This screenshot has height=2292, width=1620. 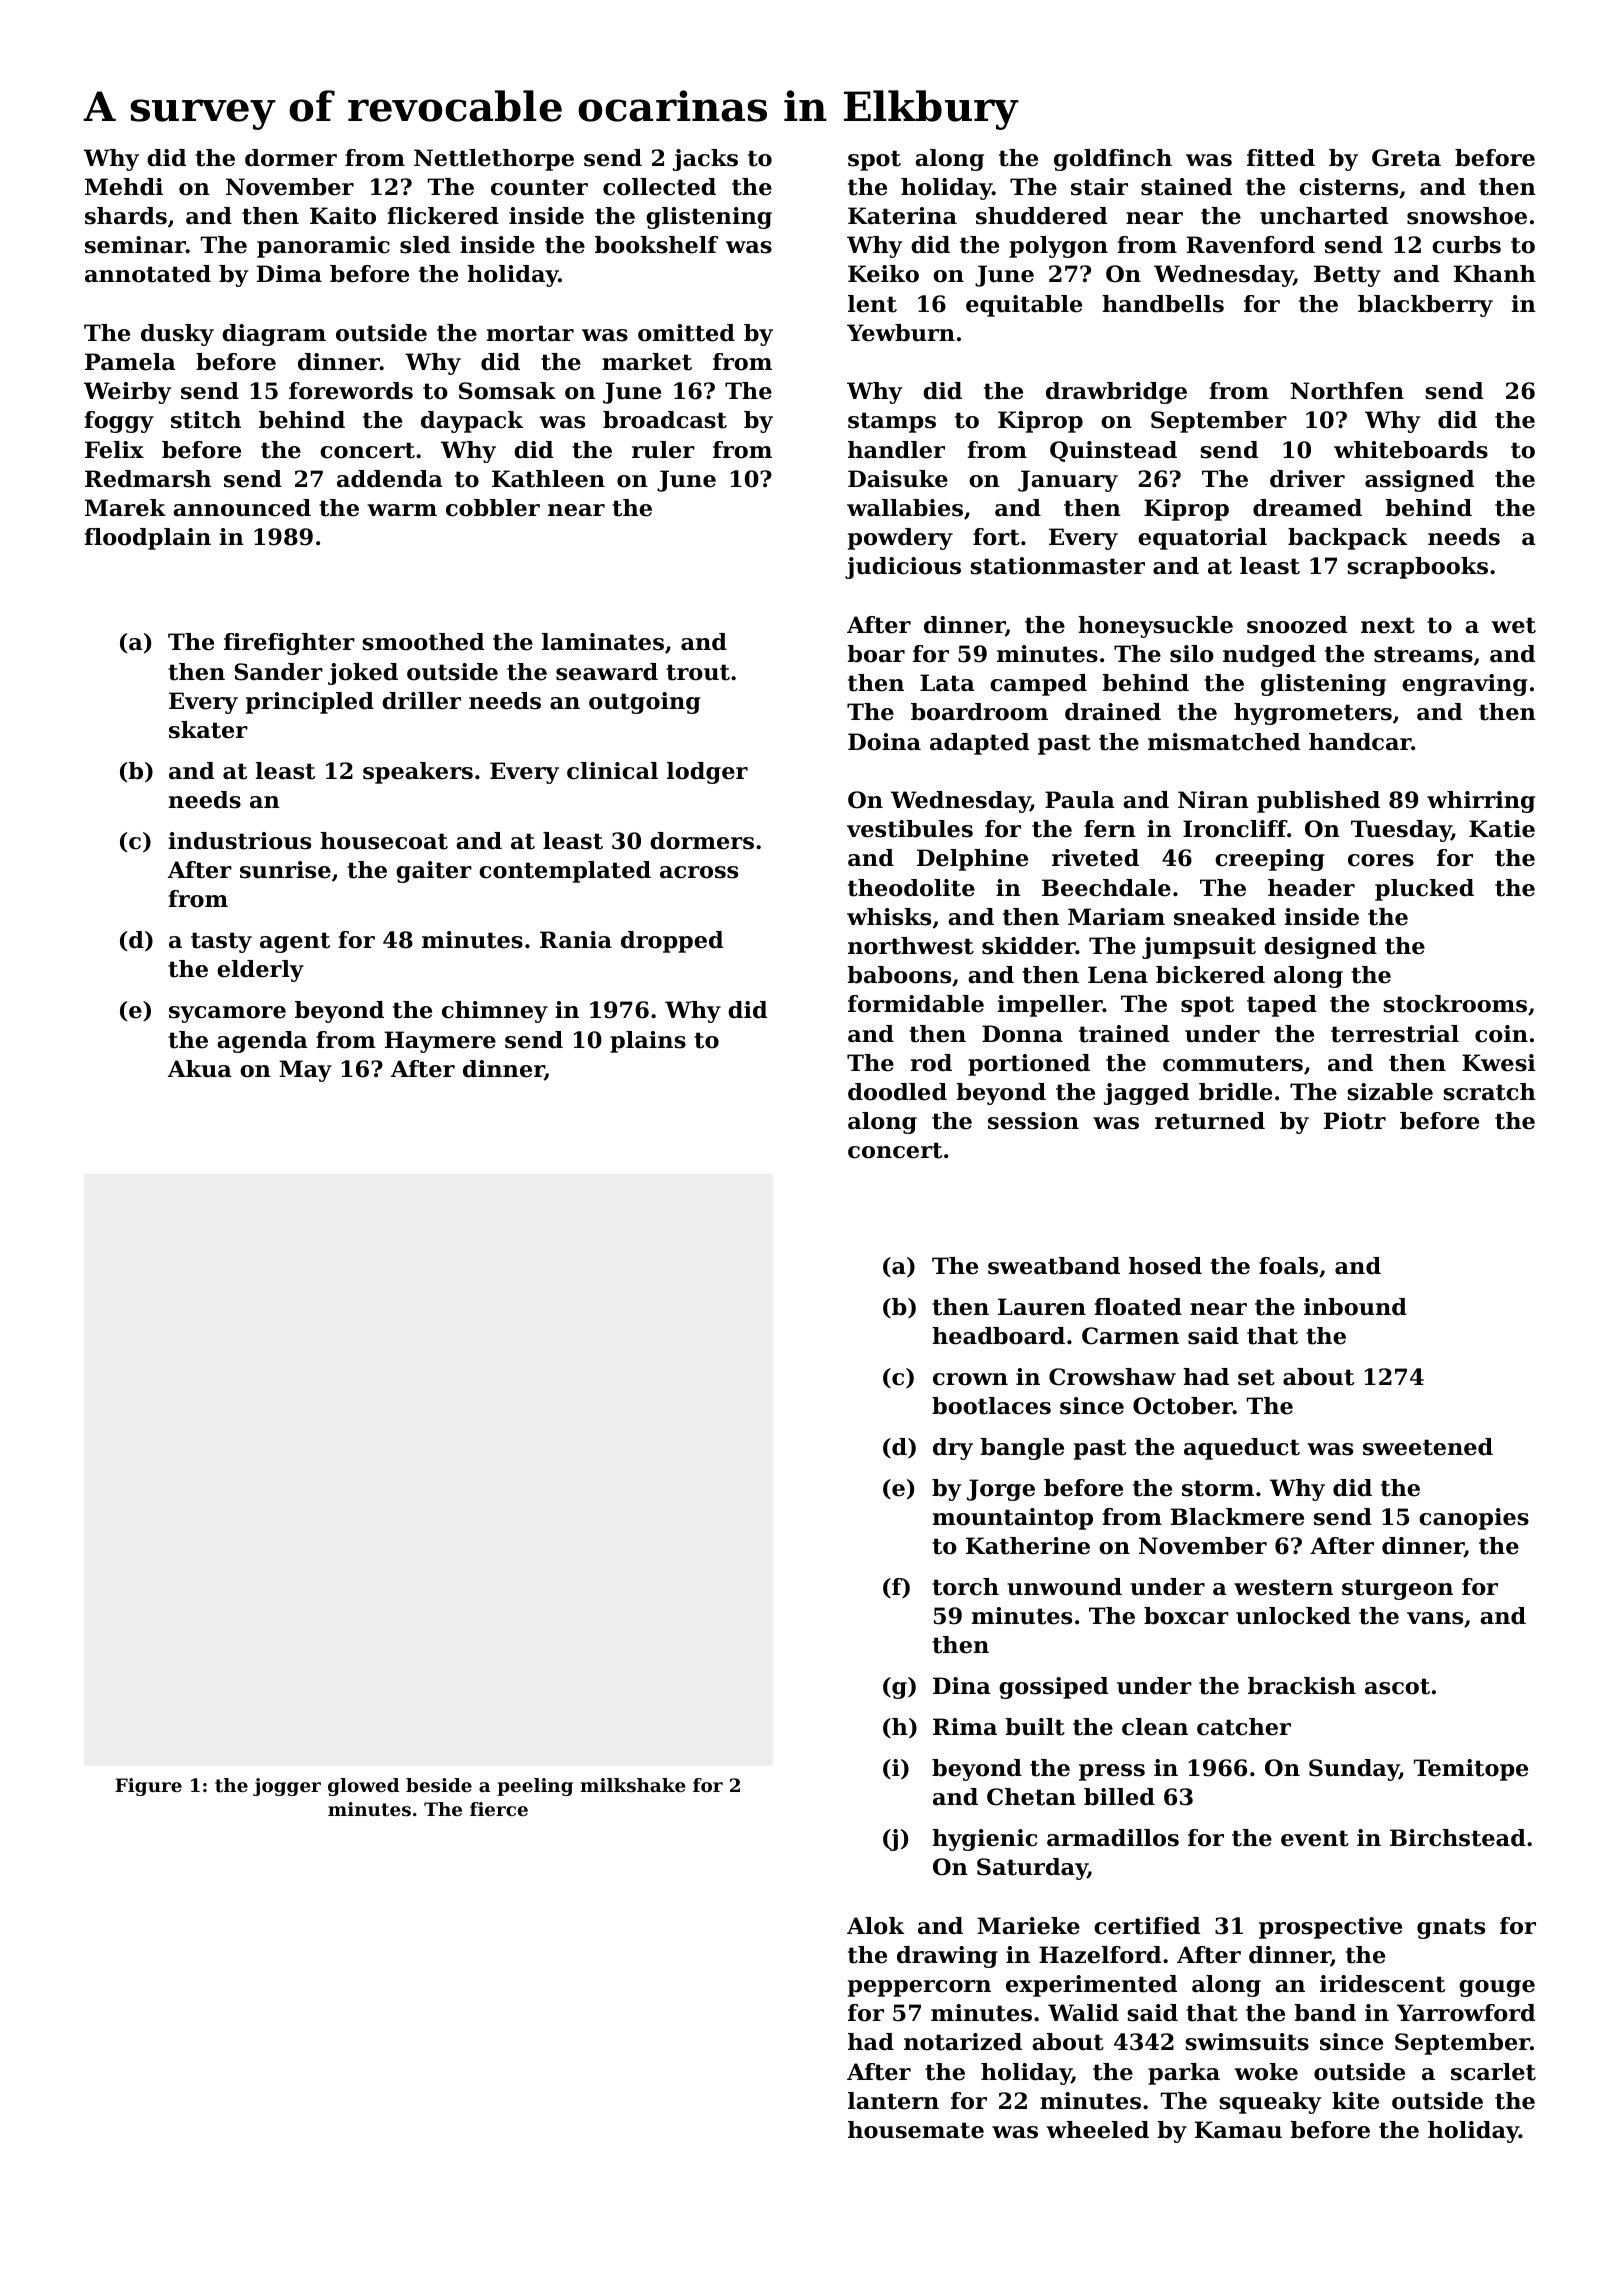 I want to click on powdery, so click(x=900, y=539).
